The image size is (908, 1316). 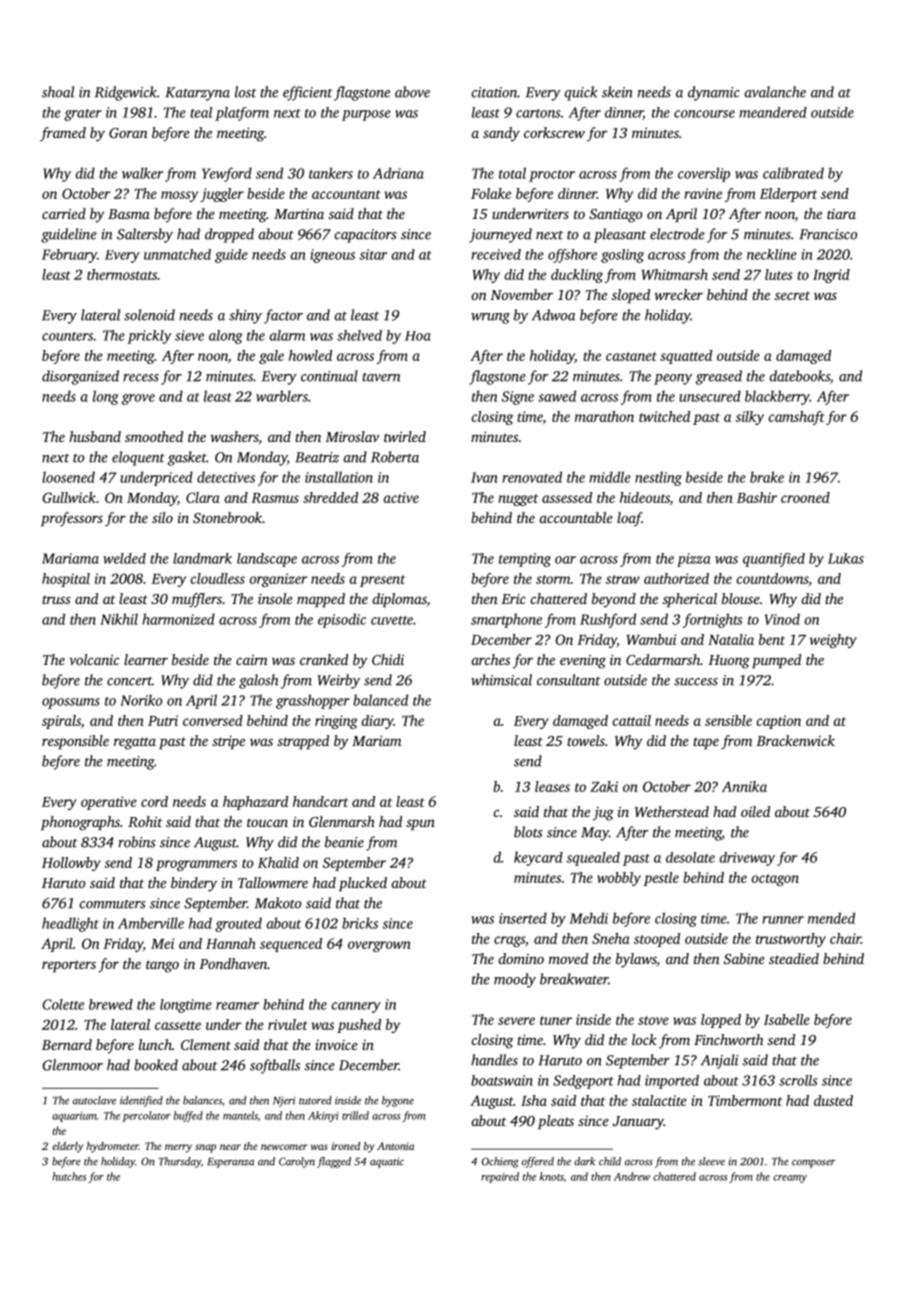 I want to click on Bashir, so click(x=757, y=497).
